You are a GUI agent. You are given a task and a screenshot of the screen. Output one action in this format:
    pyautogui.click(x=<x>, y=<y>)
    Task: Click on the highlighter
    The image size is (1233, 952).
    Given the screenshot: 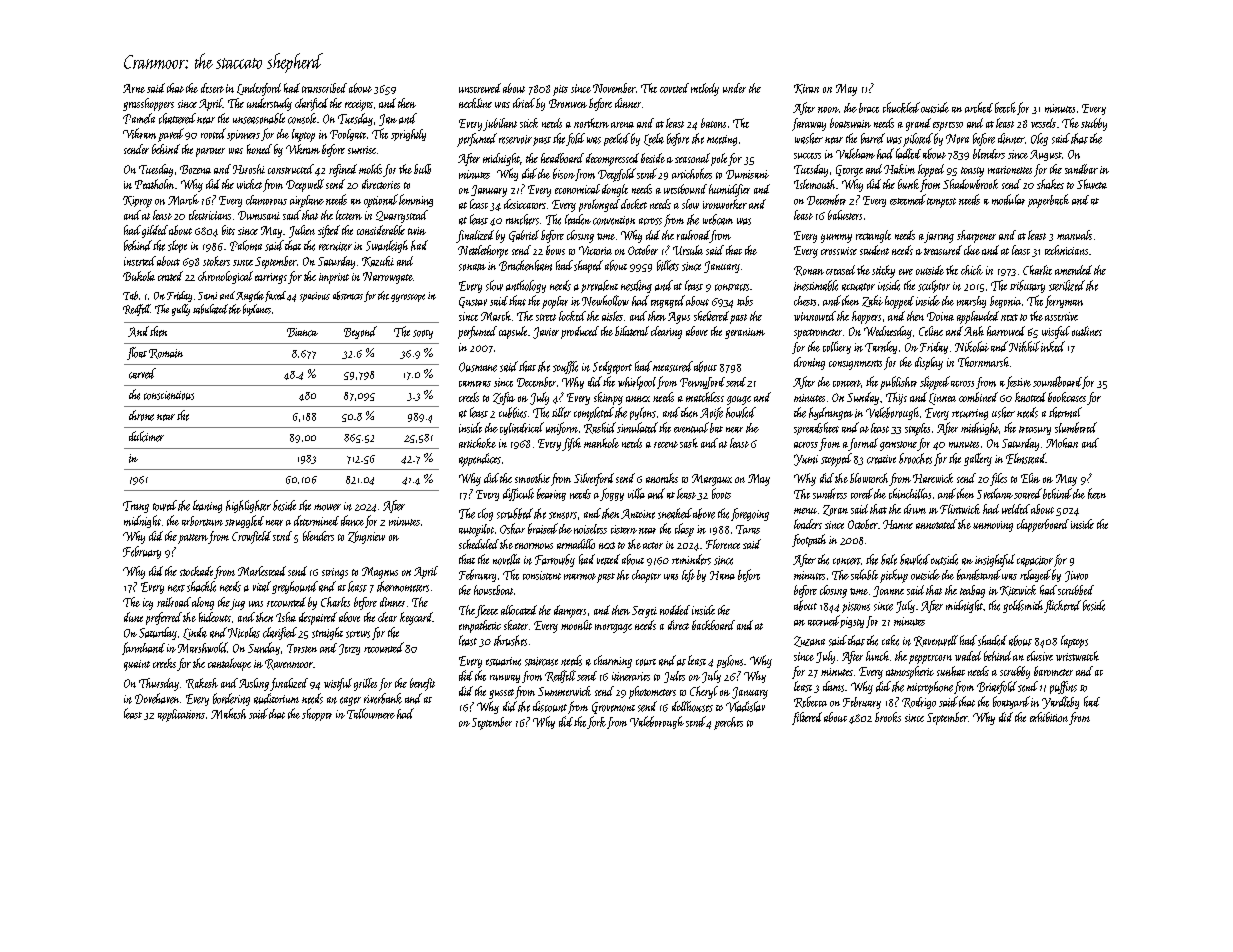 What is the action you would take?
    pyautogui.click(x=248, y=506)
